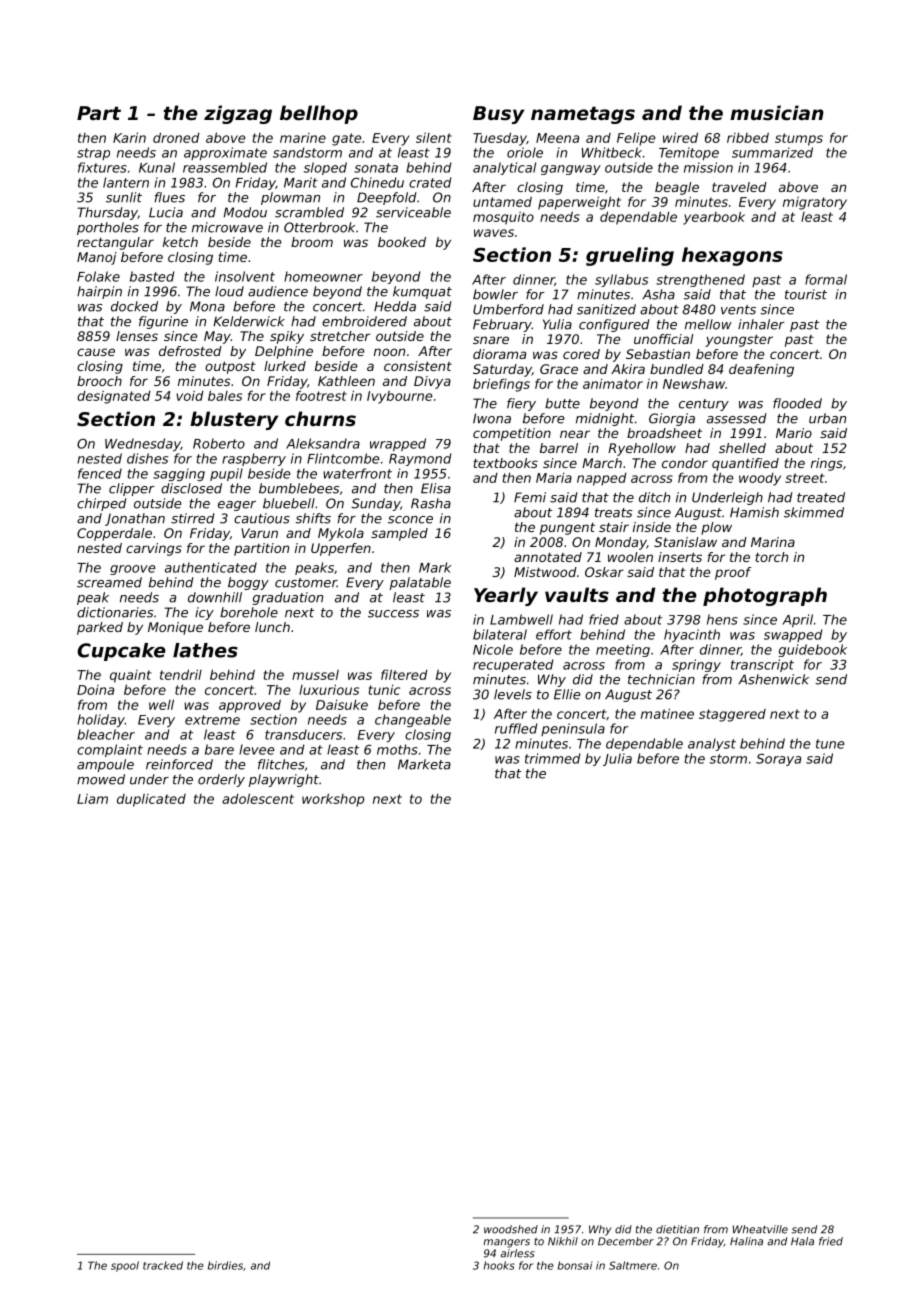 This screenshot has height=1308, width=924. I want to click on Hala, so click(802, 1241).
